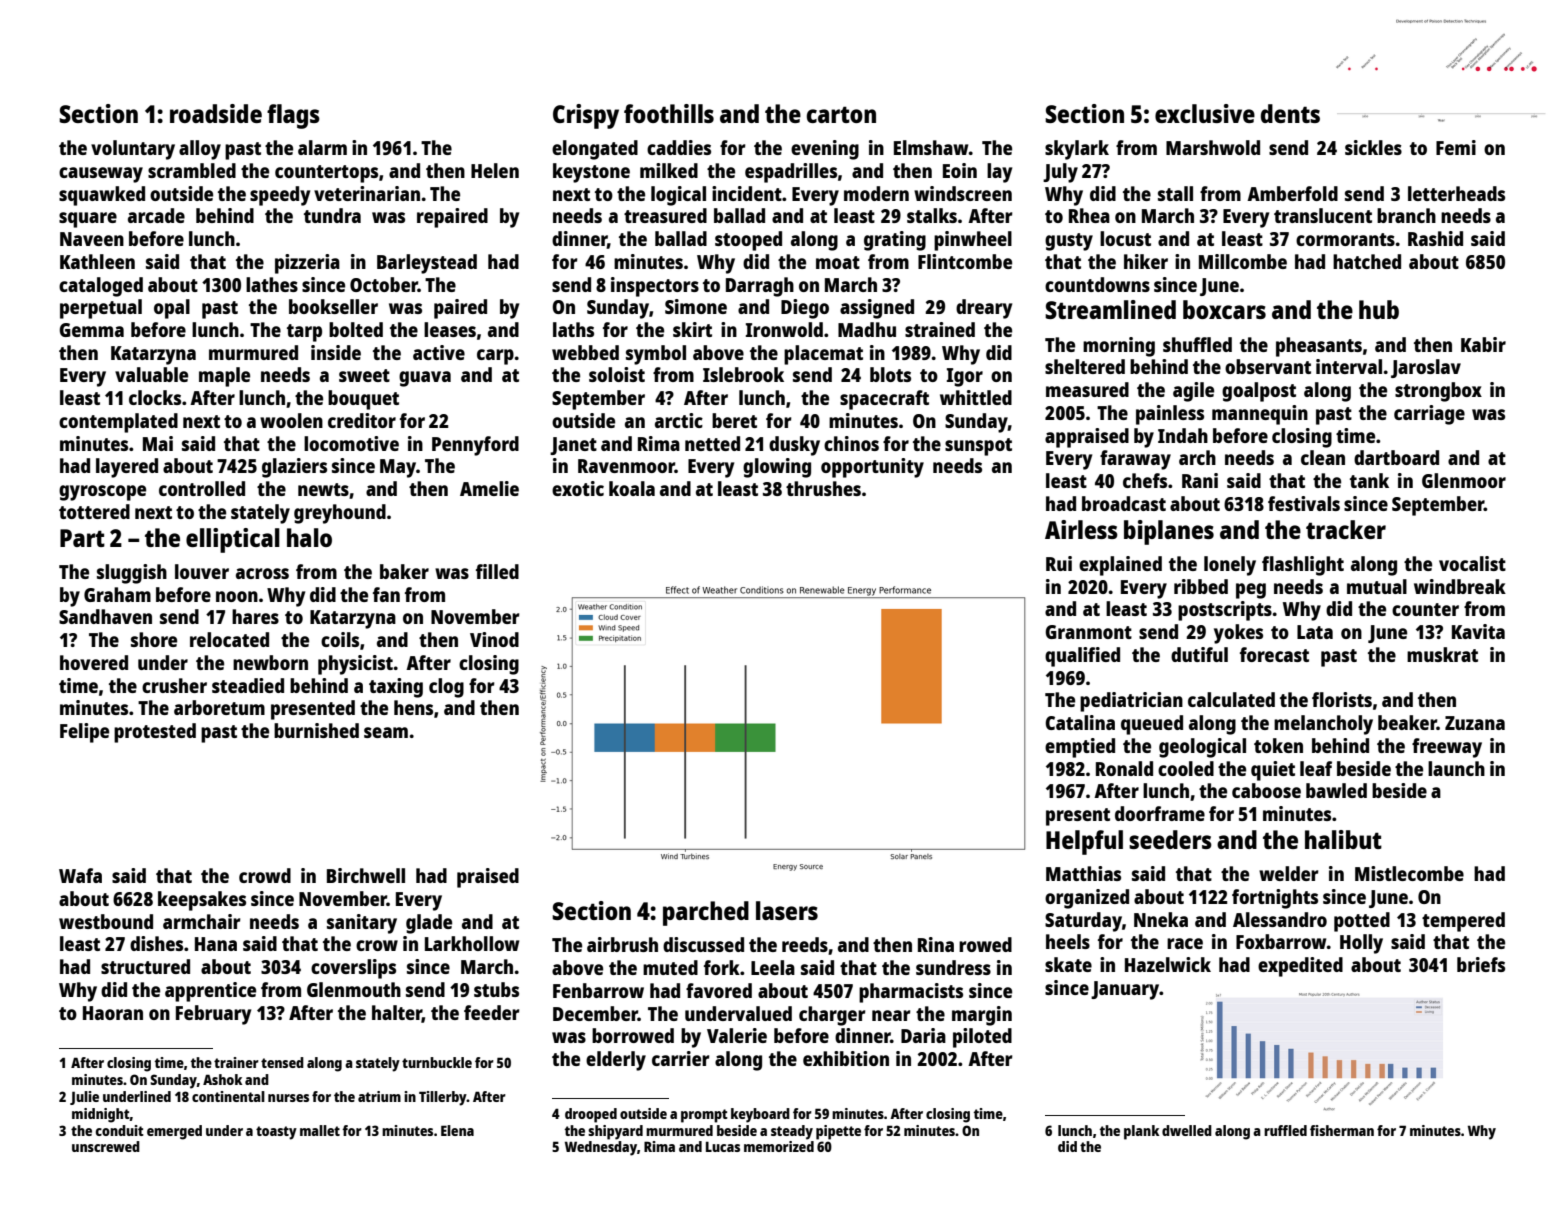 Image resolution: width=1565 pixels, height=1209 pixels. What do you see at coordinates (787, 910) in the page?
I see `lasers` at bounding box center [787, 910].
